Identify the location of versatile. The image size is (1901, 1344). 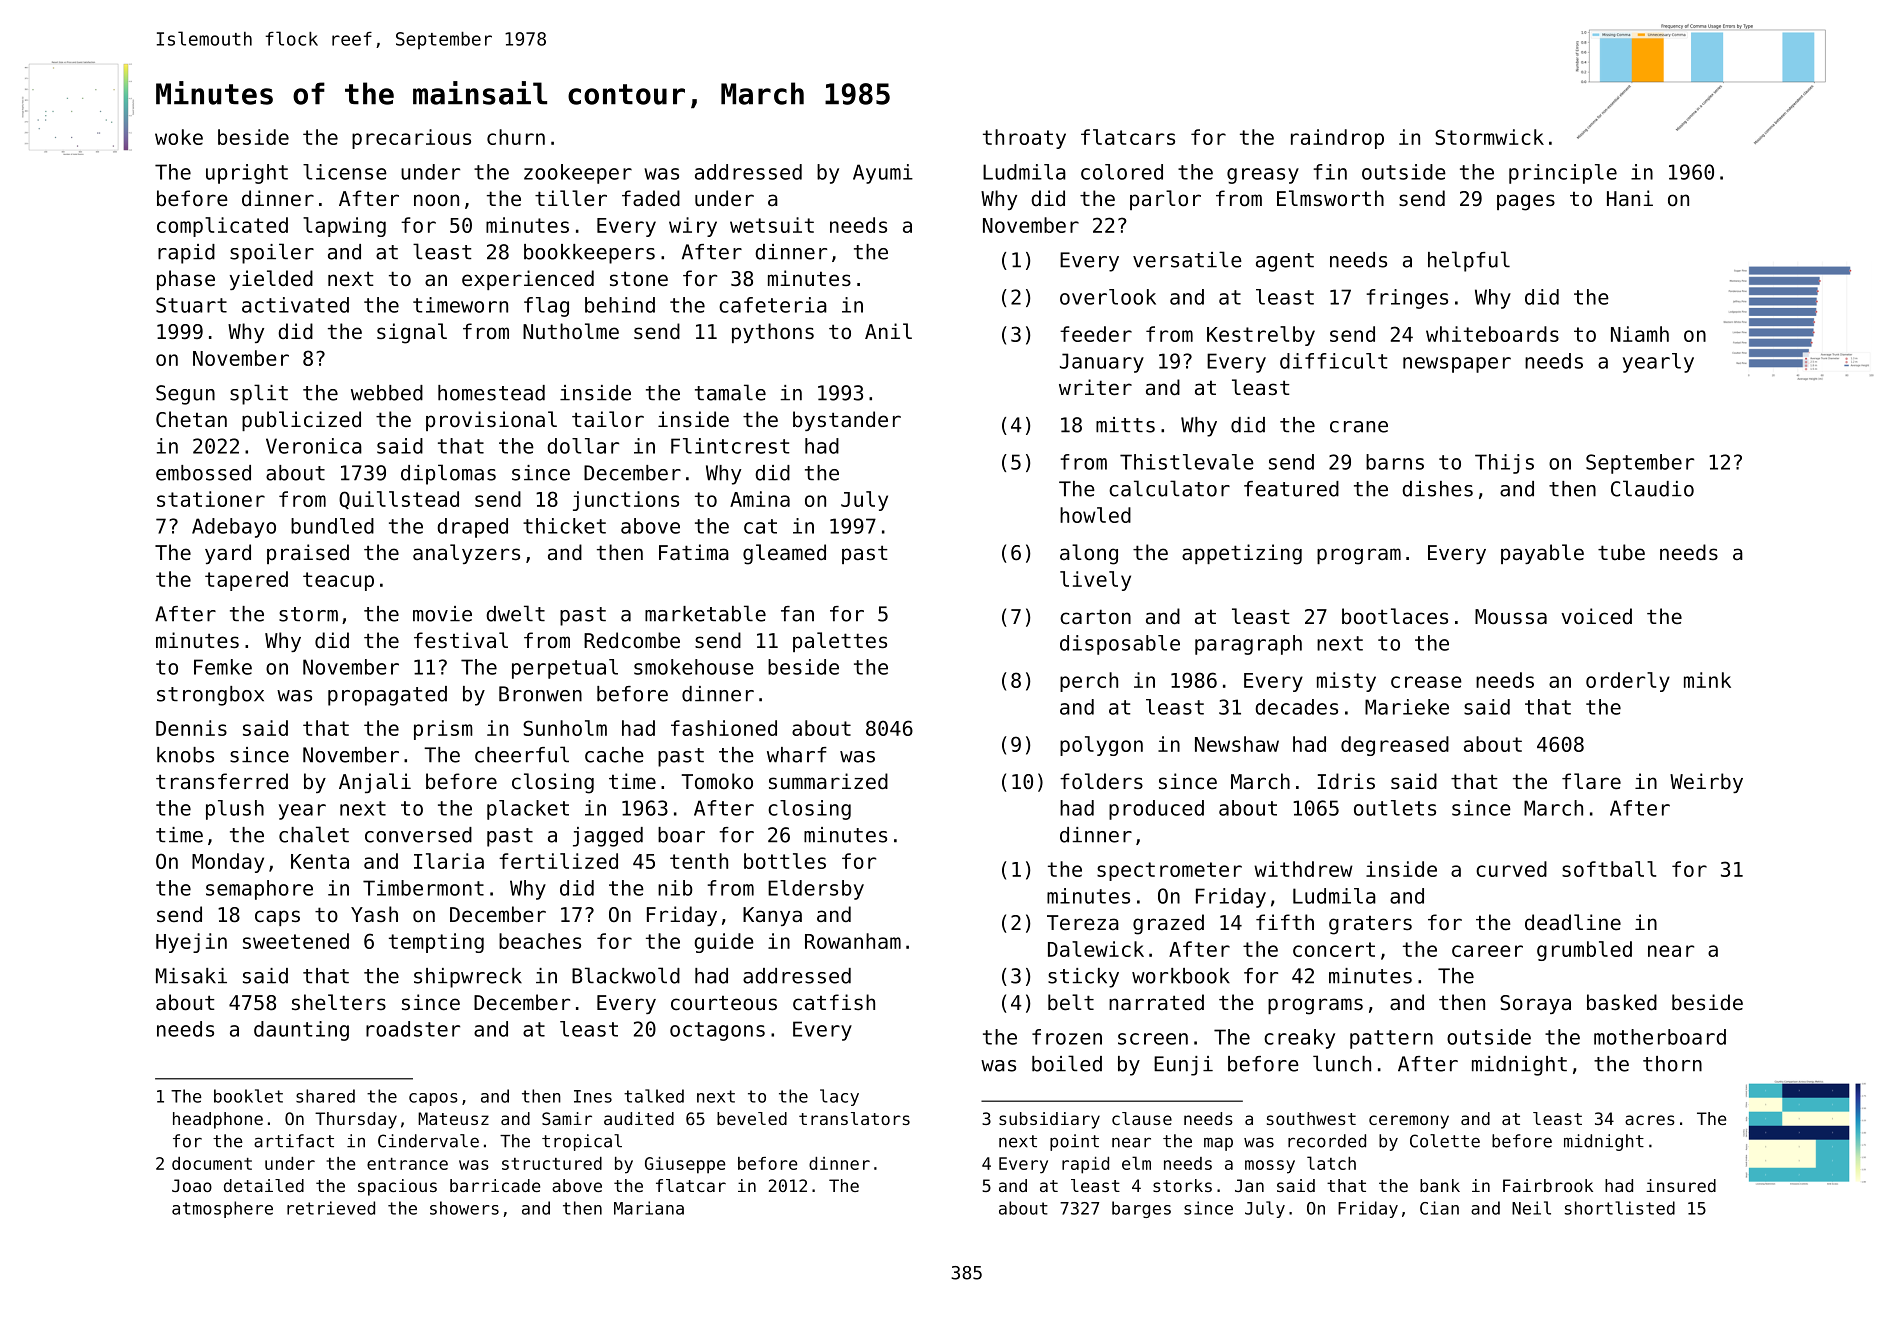
(1187, 259).
